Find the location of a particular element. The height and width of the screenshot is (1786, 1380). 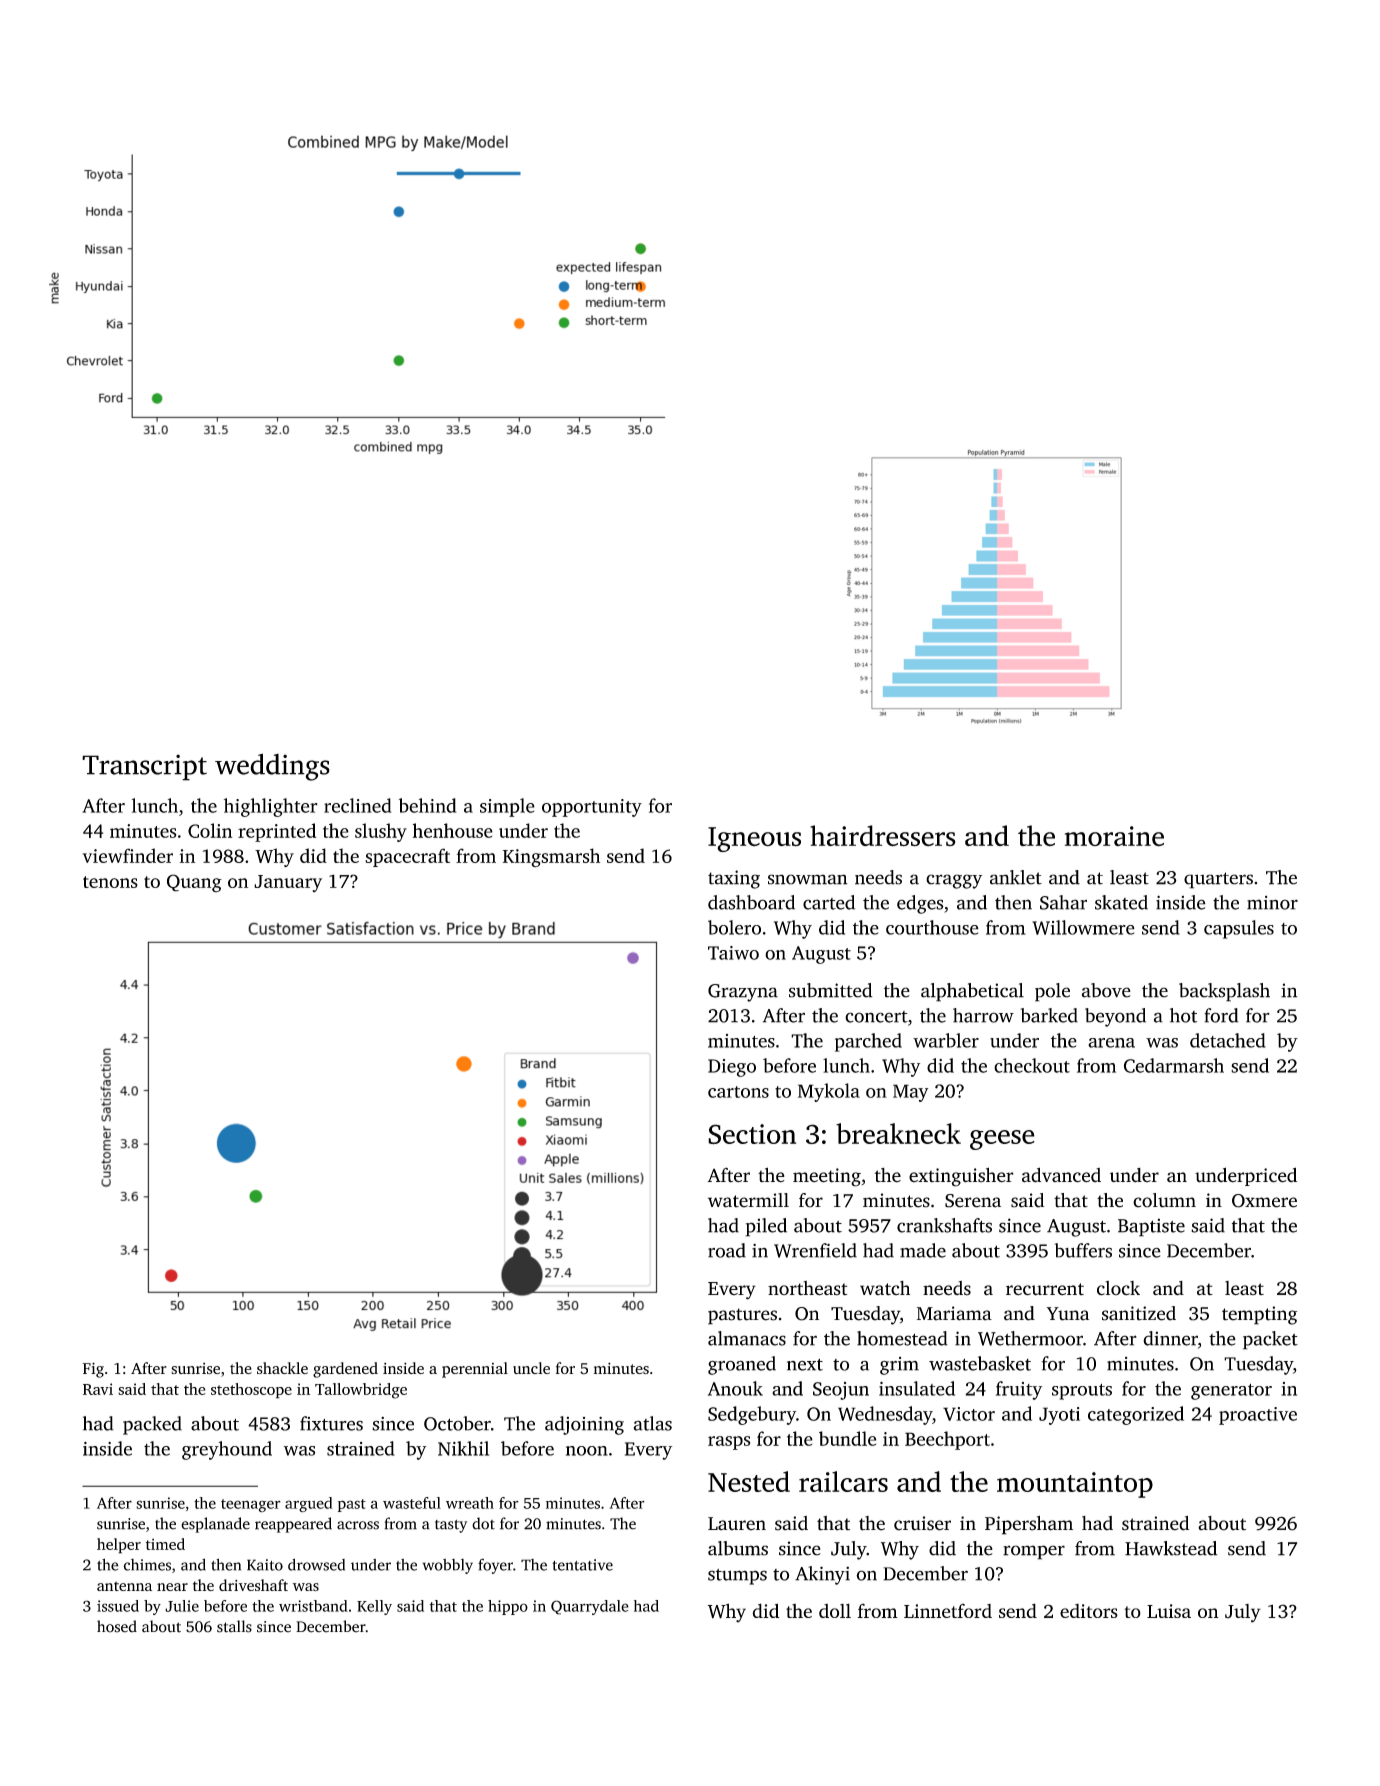

stethoscope is located at coordinates (251, 1391).
